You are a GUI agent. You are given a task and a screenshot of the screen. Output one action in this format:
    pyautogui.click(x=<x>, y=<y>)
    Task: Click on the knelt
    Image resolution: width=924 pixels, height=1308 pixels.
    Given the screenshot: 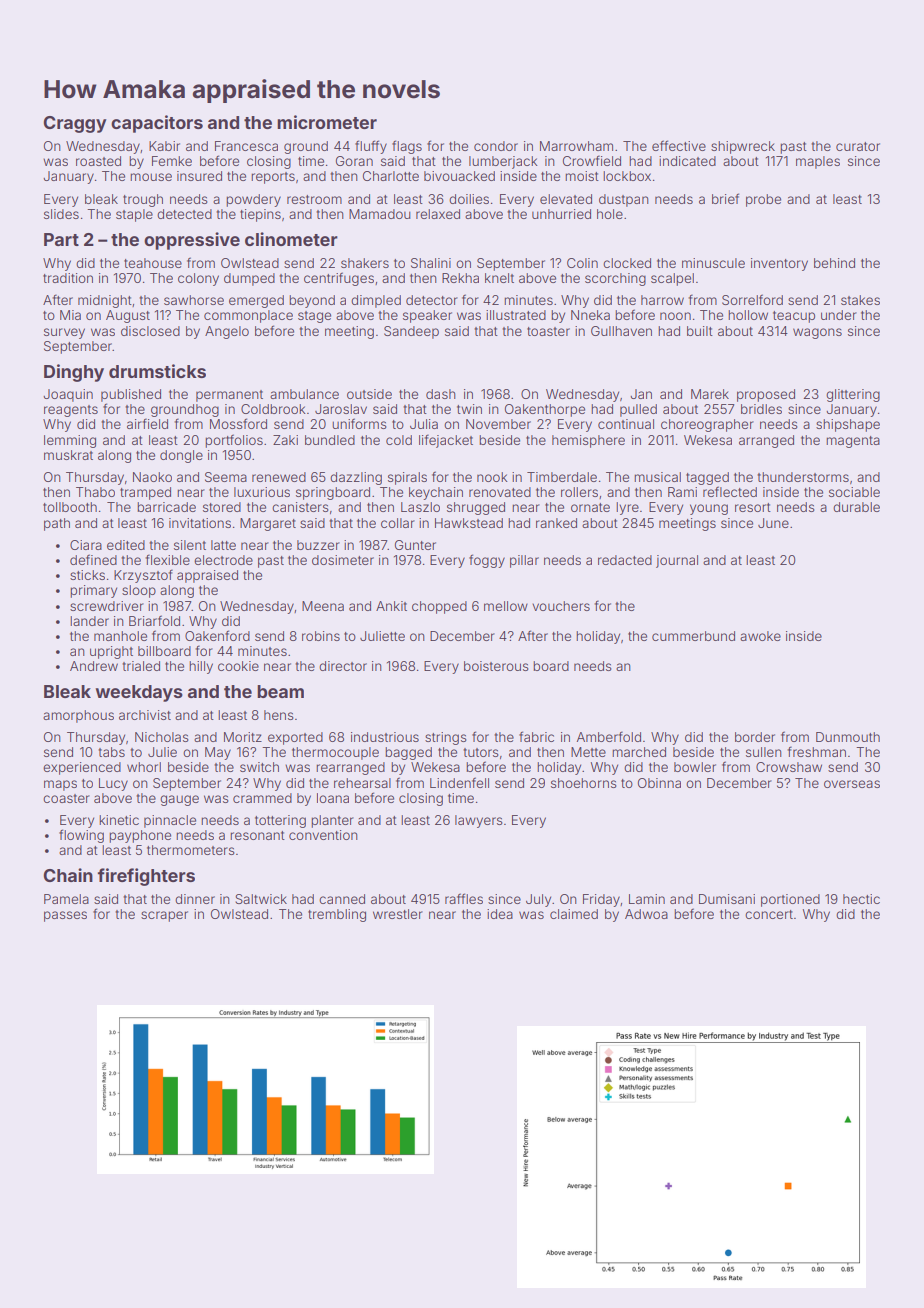 What is the action you would take?
    pyautogui.click(x=499, y=278)
